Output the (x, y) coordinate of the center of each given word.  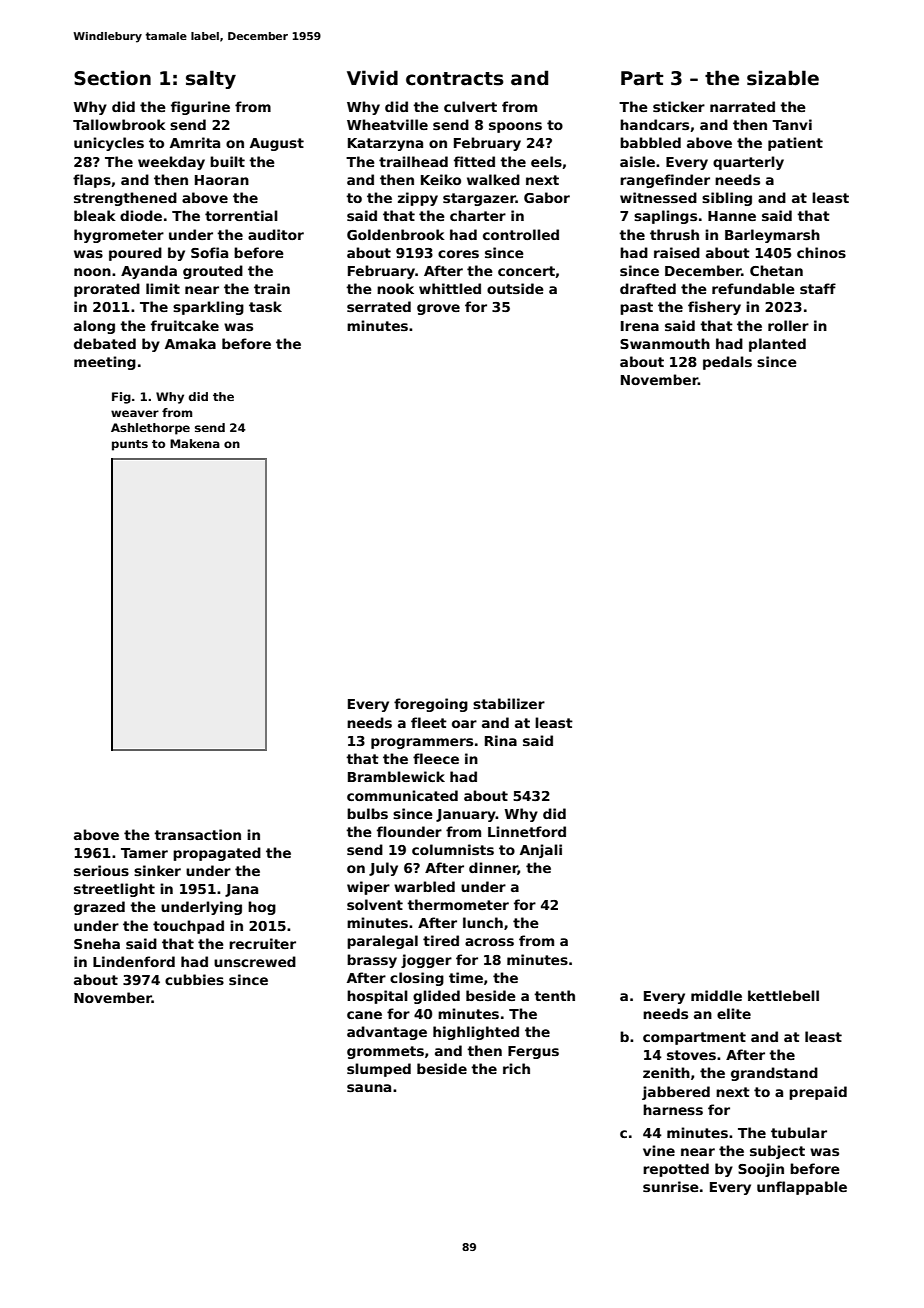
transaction (197, 834)
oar (464, 724)
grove (438, 309)
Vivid (372, 78)
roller (788, 325)
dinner (493, 868)
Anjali (541, 851)
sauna (369, 1088)
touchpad (188, 927)
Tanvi (792, 124)
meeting (105, 363)
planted (777, 345)
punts (130, 445)
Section (112, 78)
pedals (727, 363)
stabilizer (509, 703)
